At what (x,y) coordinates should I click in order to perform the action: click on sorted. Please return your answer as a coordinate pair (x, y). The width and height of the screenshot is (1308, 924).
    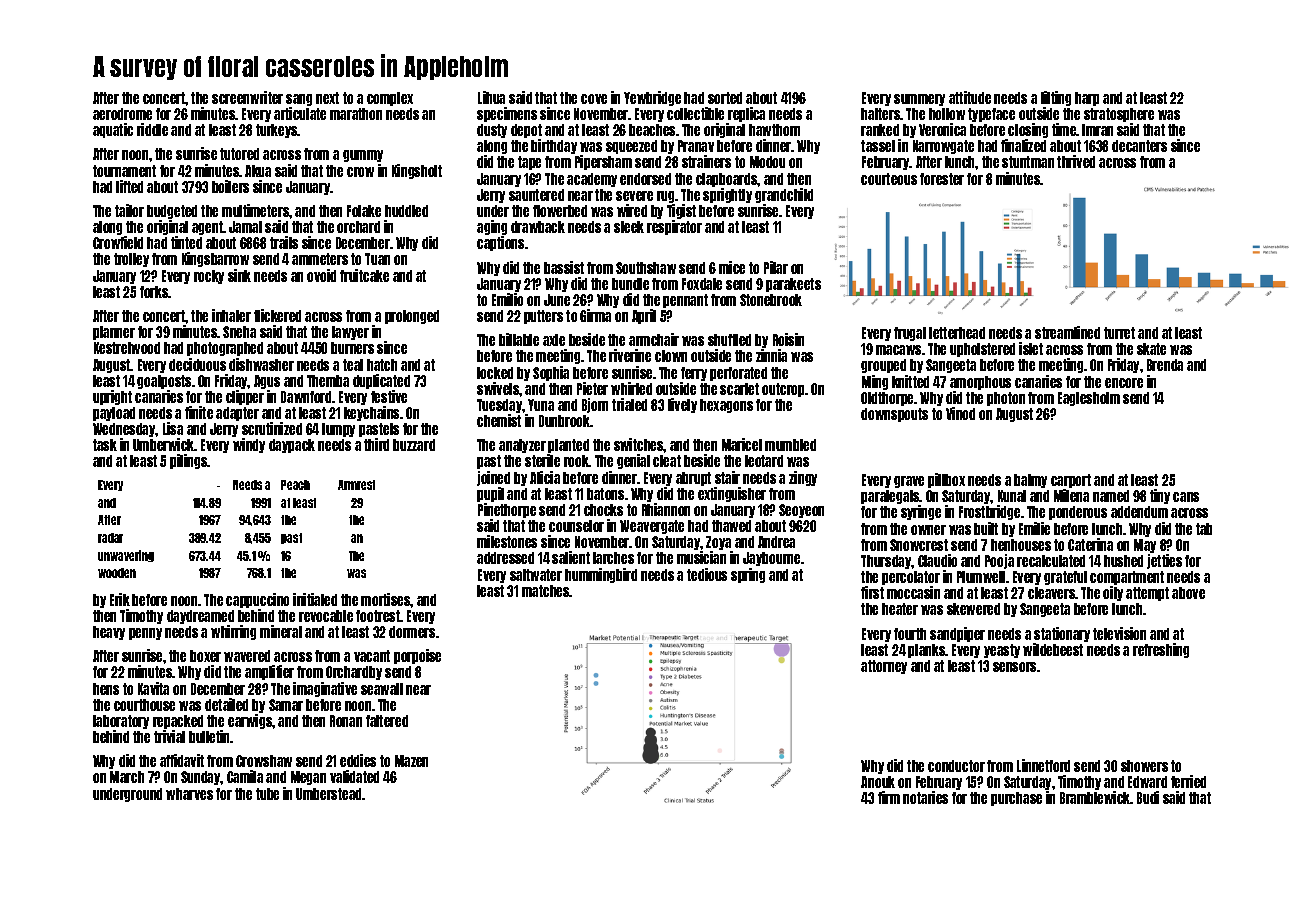
    Looking at the image, I should click on (725, 98).
